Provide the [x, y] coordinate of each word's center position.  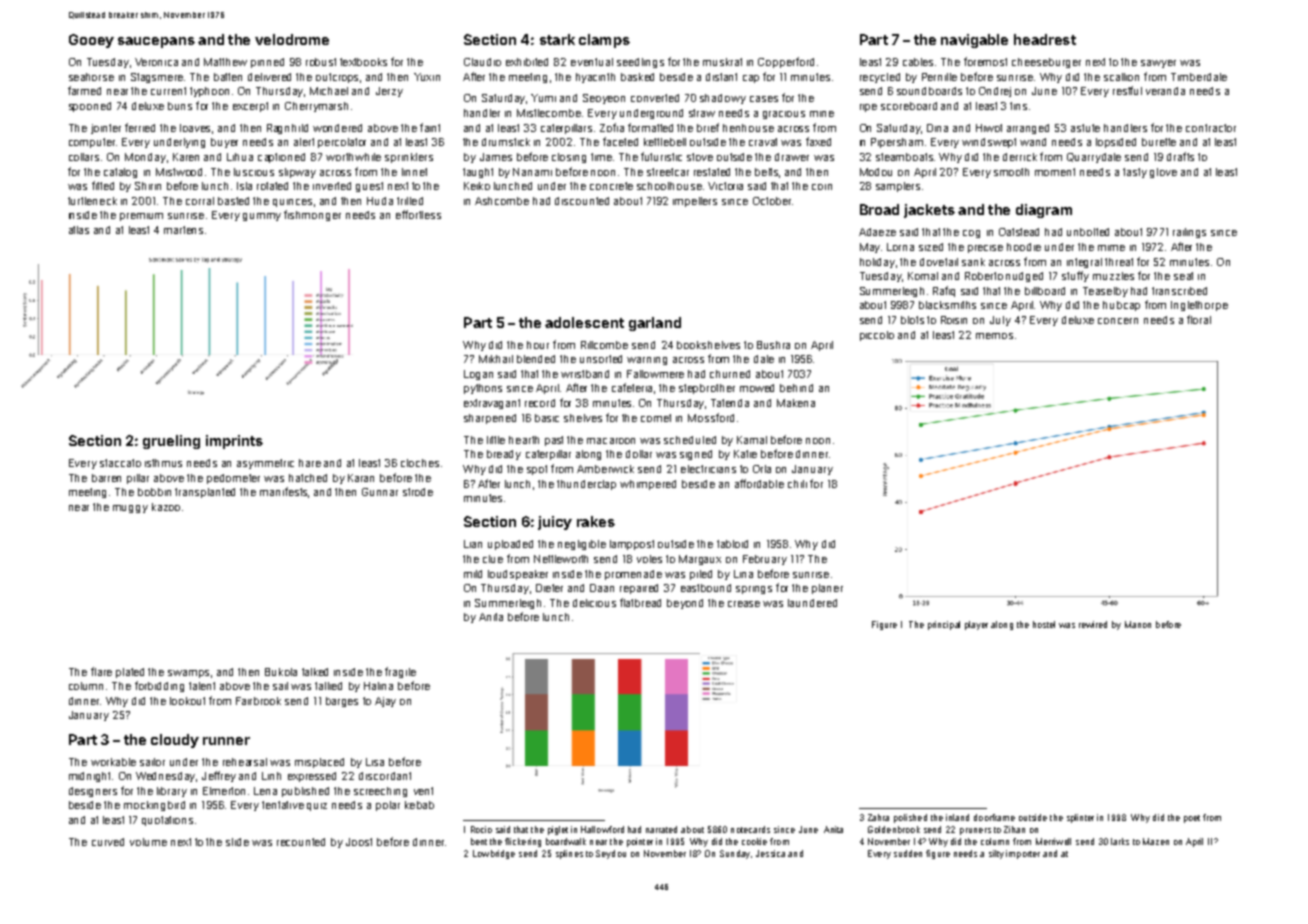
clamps [604, 41]
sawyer [1158, 64]
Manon [1138, 624]
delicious [594, 603]
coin [822, 187]
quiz [317, 807]
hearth [524, 440]
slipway [297, 173]
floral [1199, 319]
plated [130, 673]
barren [106, 478]
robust [321, 62]
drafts [1180, 156]
